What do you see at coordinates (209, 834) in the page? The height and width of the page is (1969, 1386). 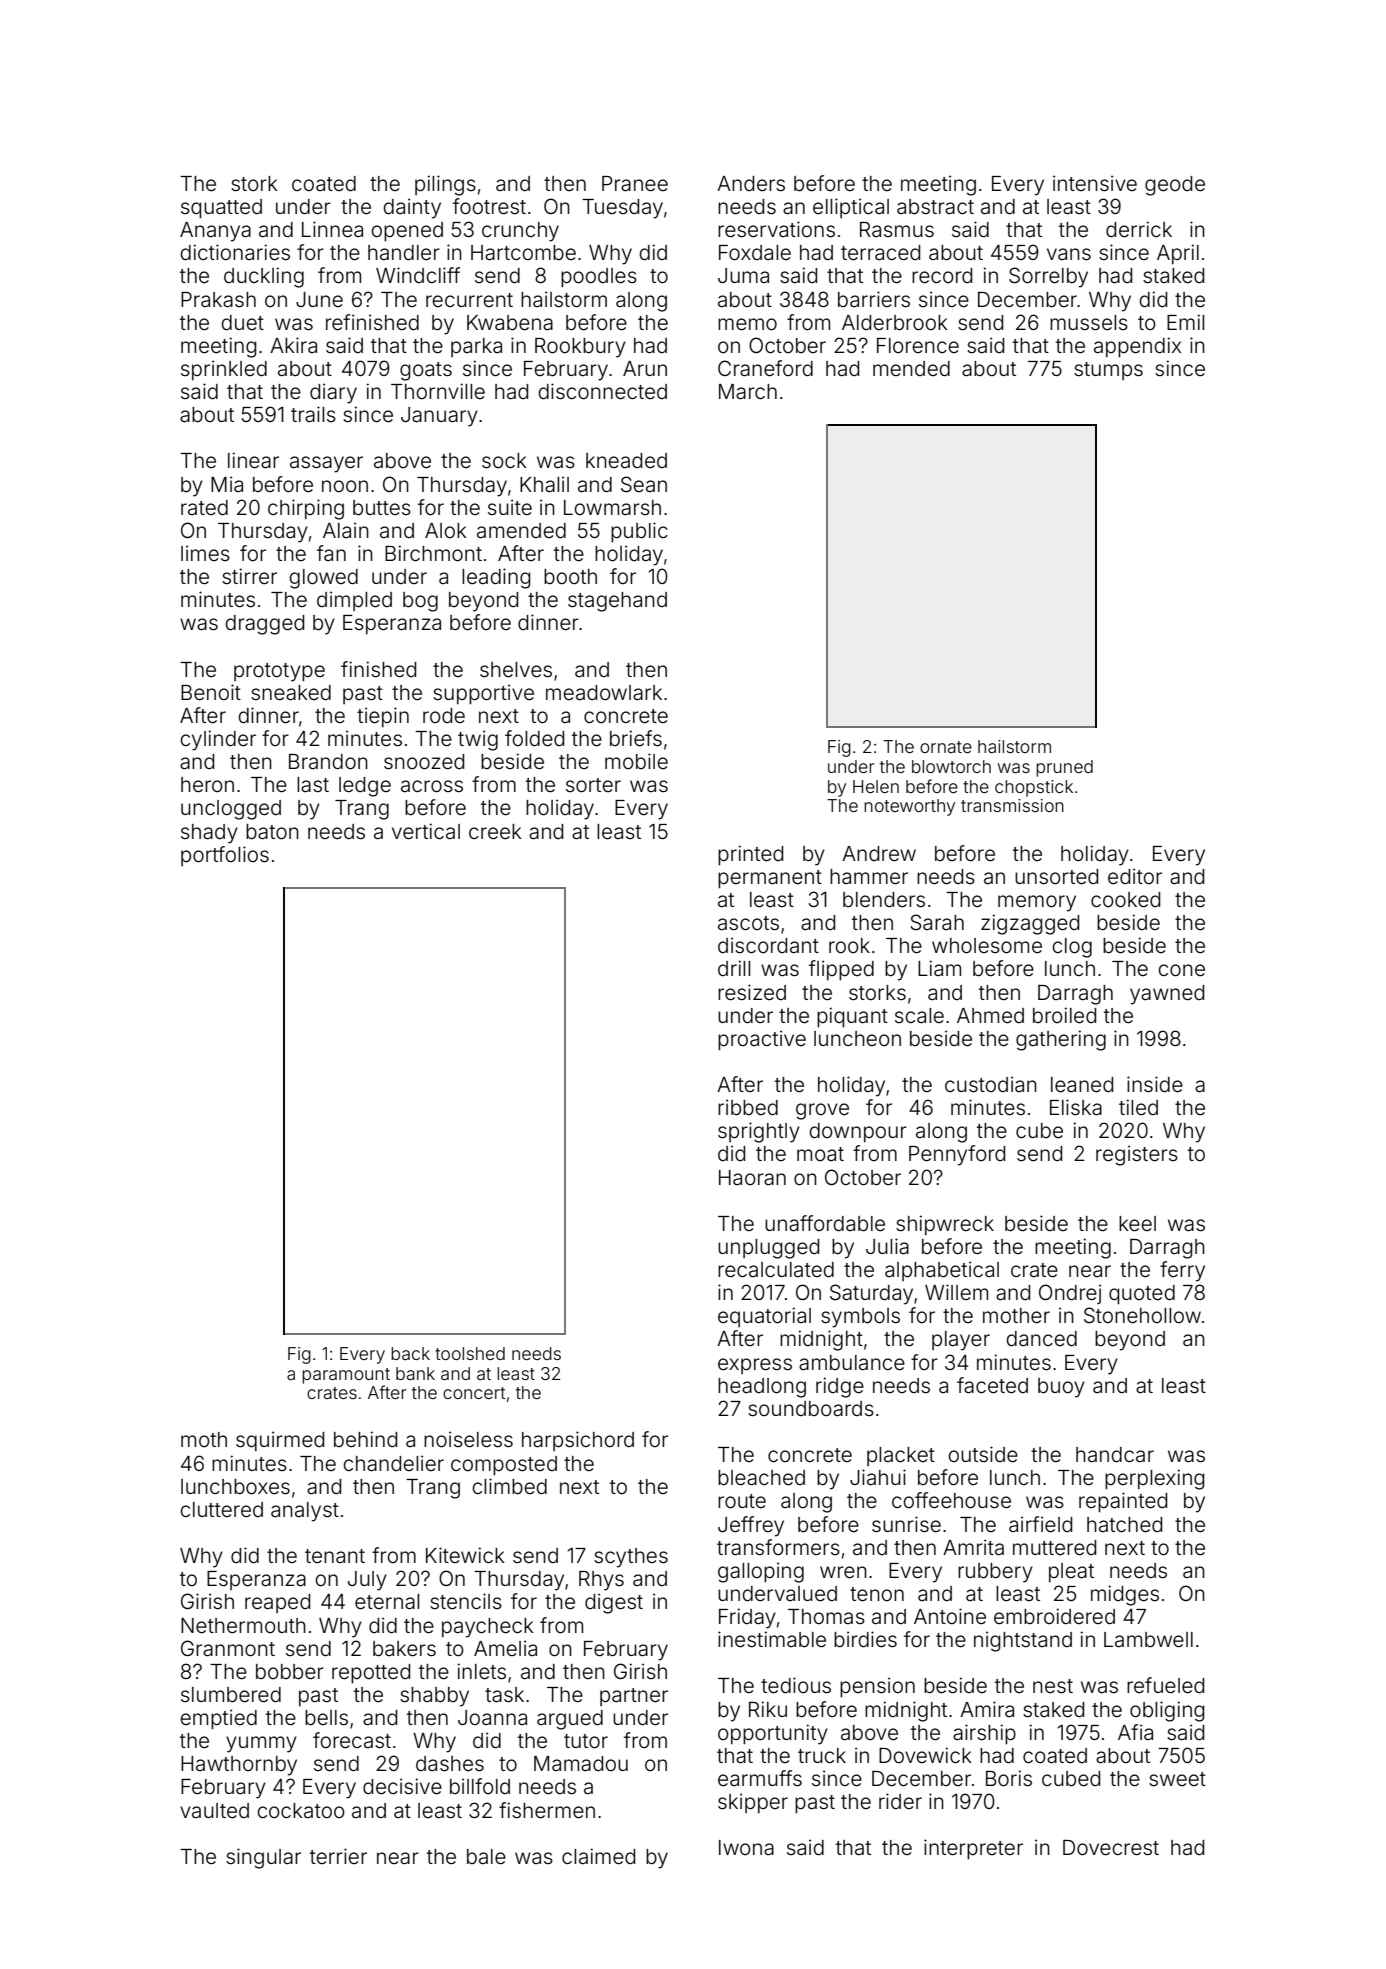 I see `shady` at bounding box center [209, 834].
